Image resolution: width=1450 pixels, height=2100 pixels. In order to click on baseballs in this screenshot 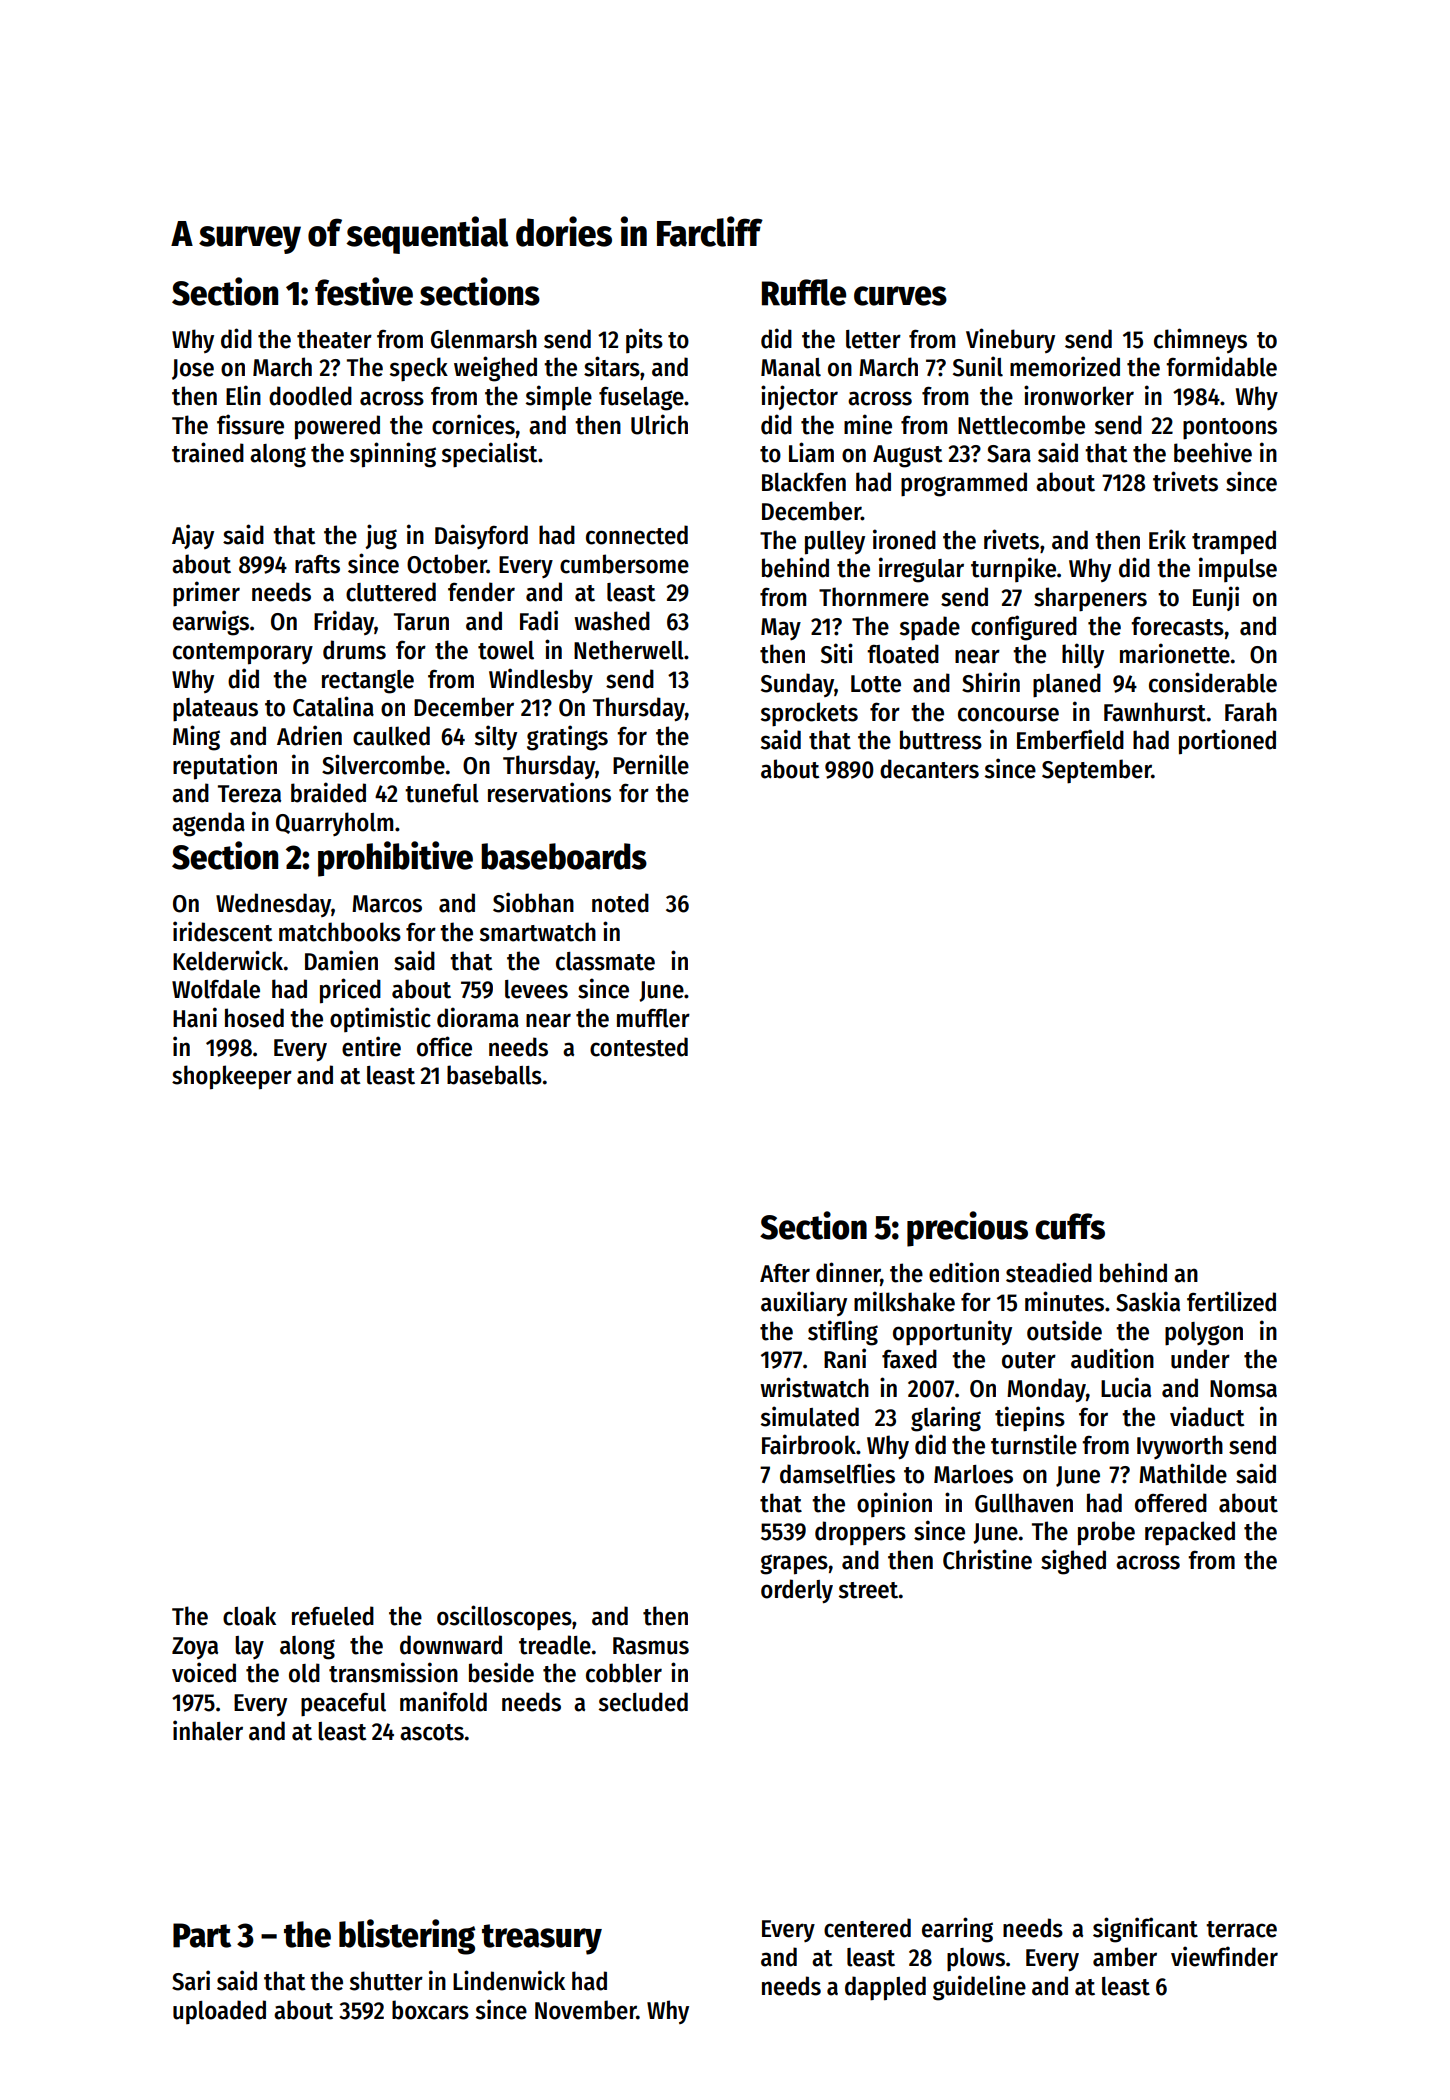, I will do `click(494, 1075)`.
